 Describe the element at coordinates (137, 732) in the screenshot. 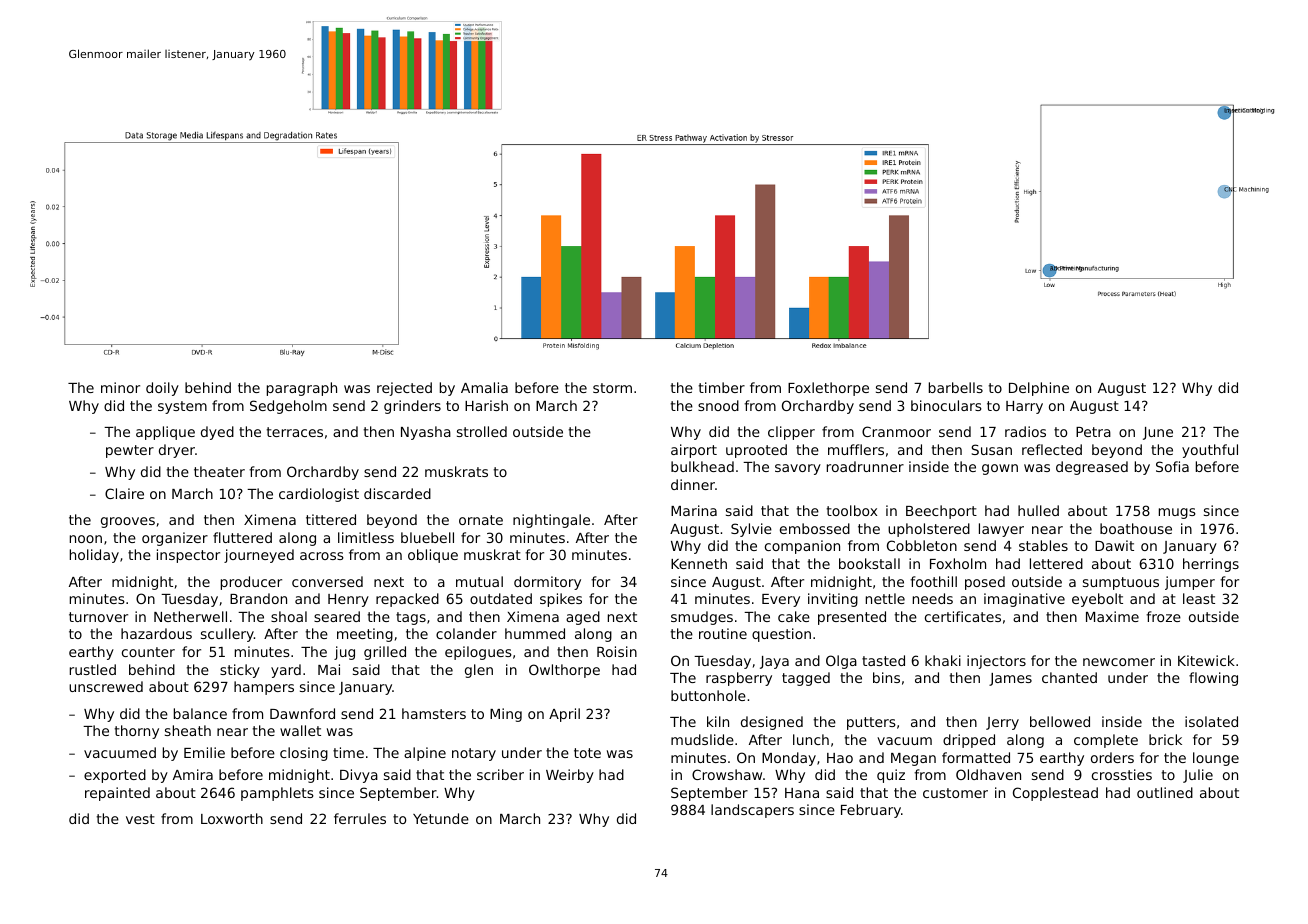

I see `thorny` at that location.
